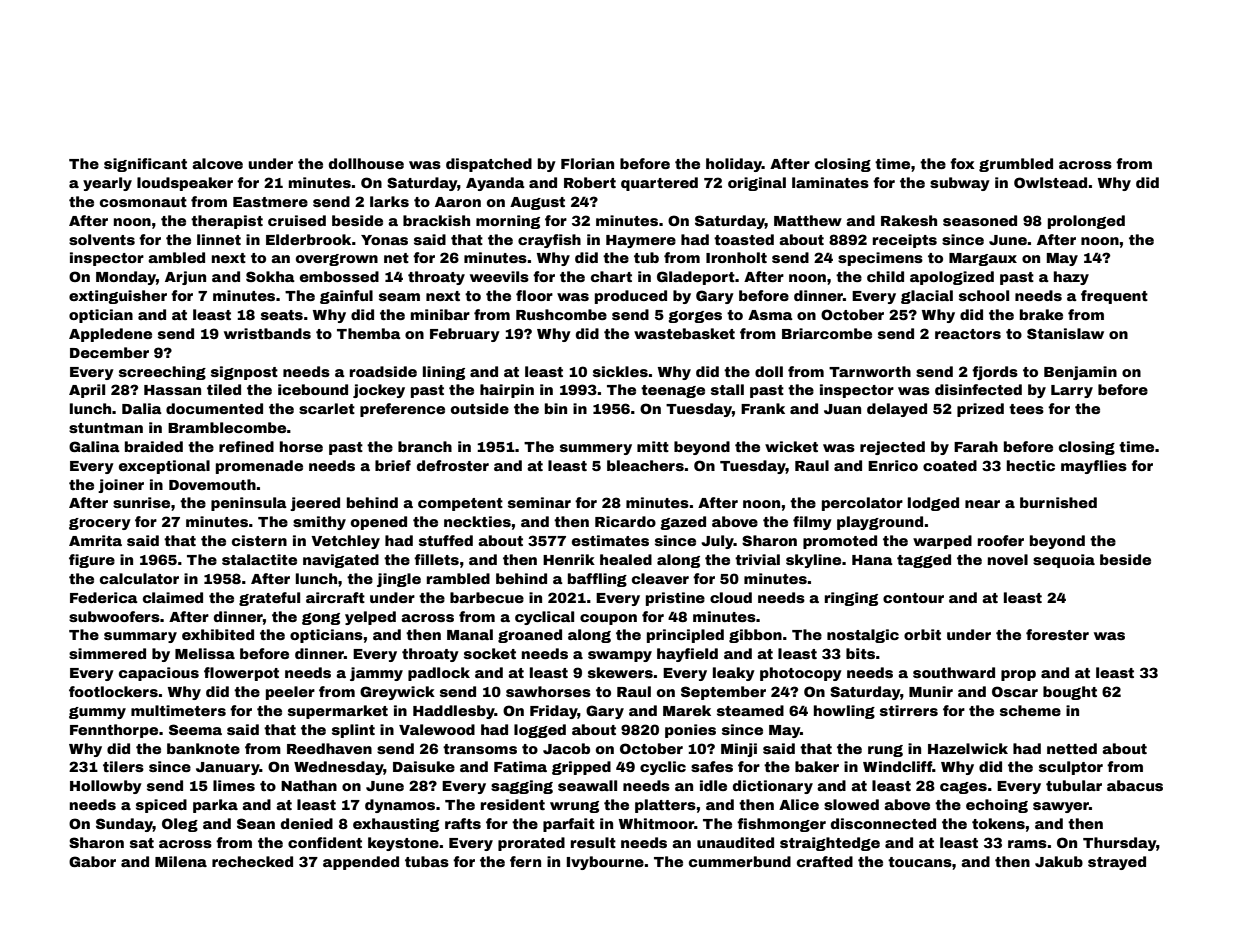 This document has width=1233, height=952. Describe the element at coordinates (123, 766) in the document. I see `tilers` at that location.
